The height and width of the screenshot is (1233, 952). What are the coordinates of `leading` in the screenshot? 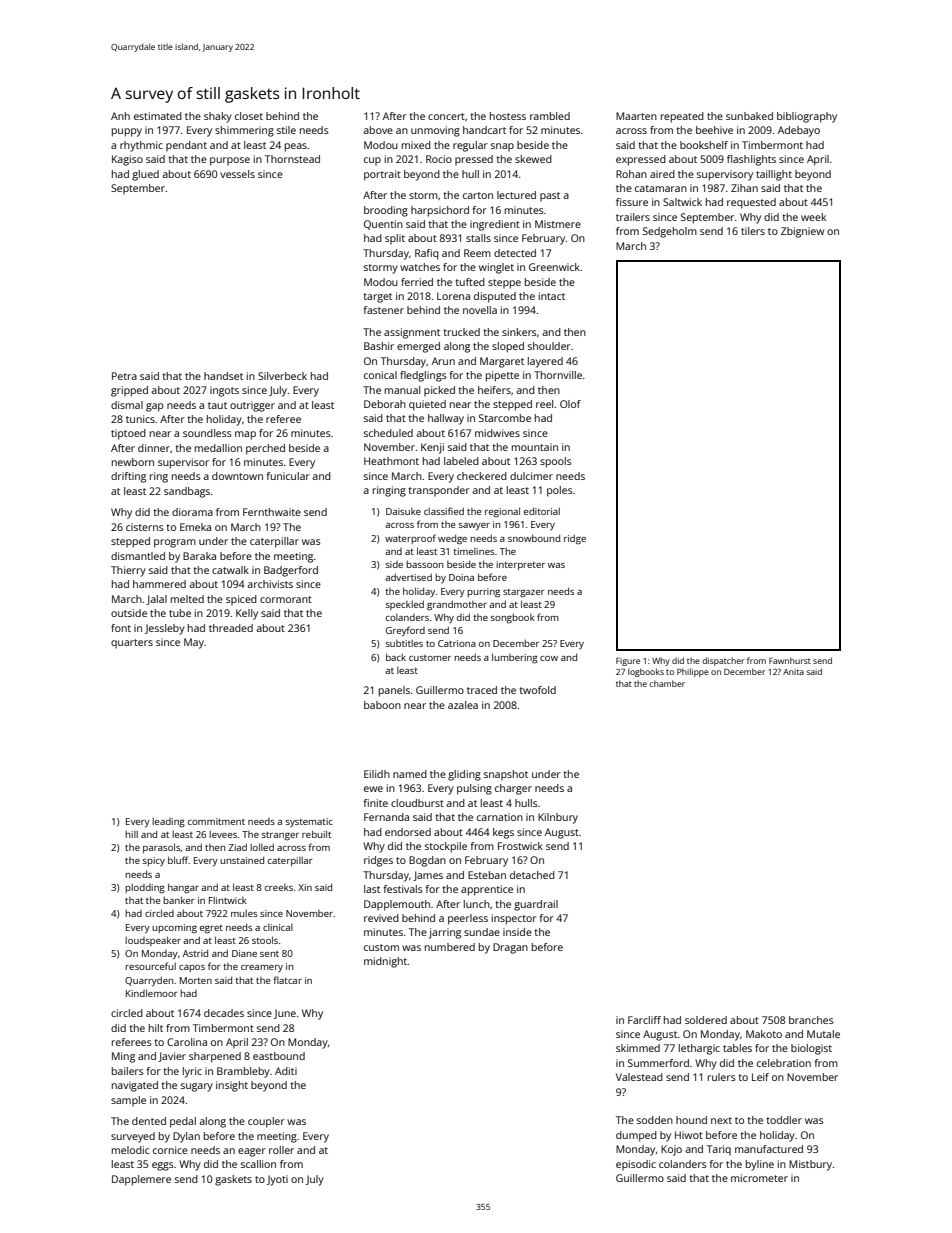 It's located at (168, 823).
